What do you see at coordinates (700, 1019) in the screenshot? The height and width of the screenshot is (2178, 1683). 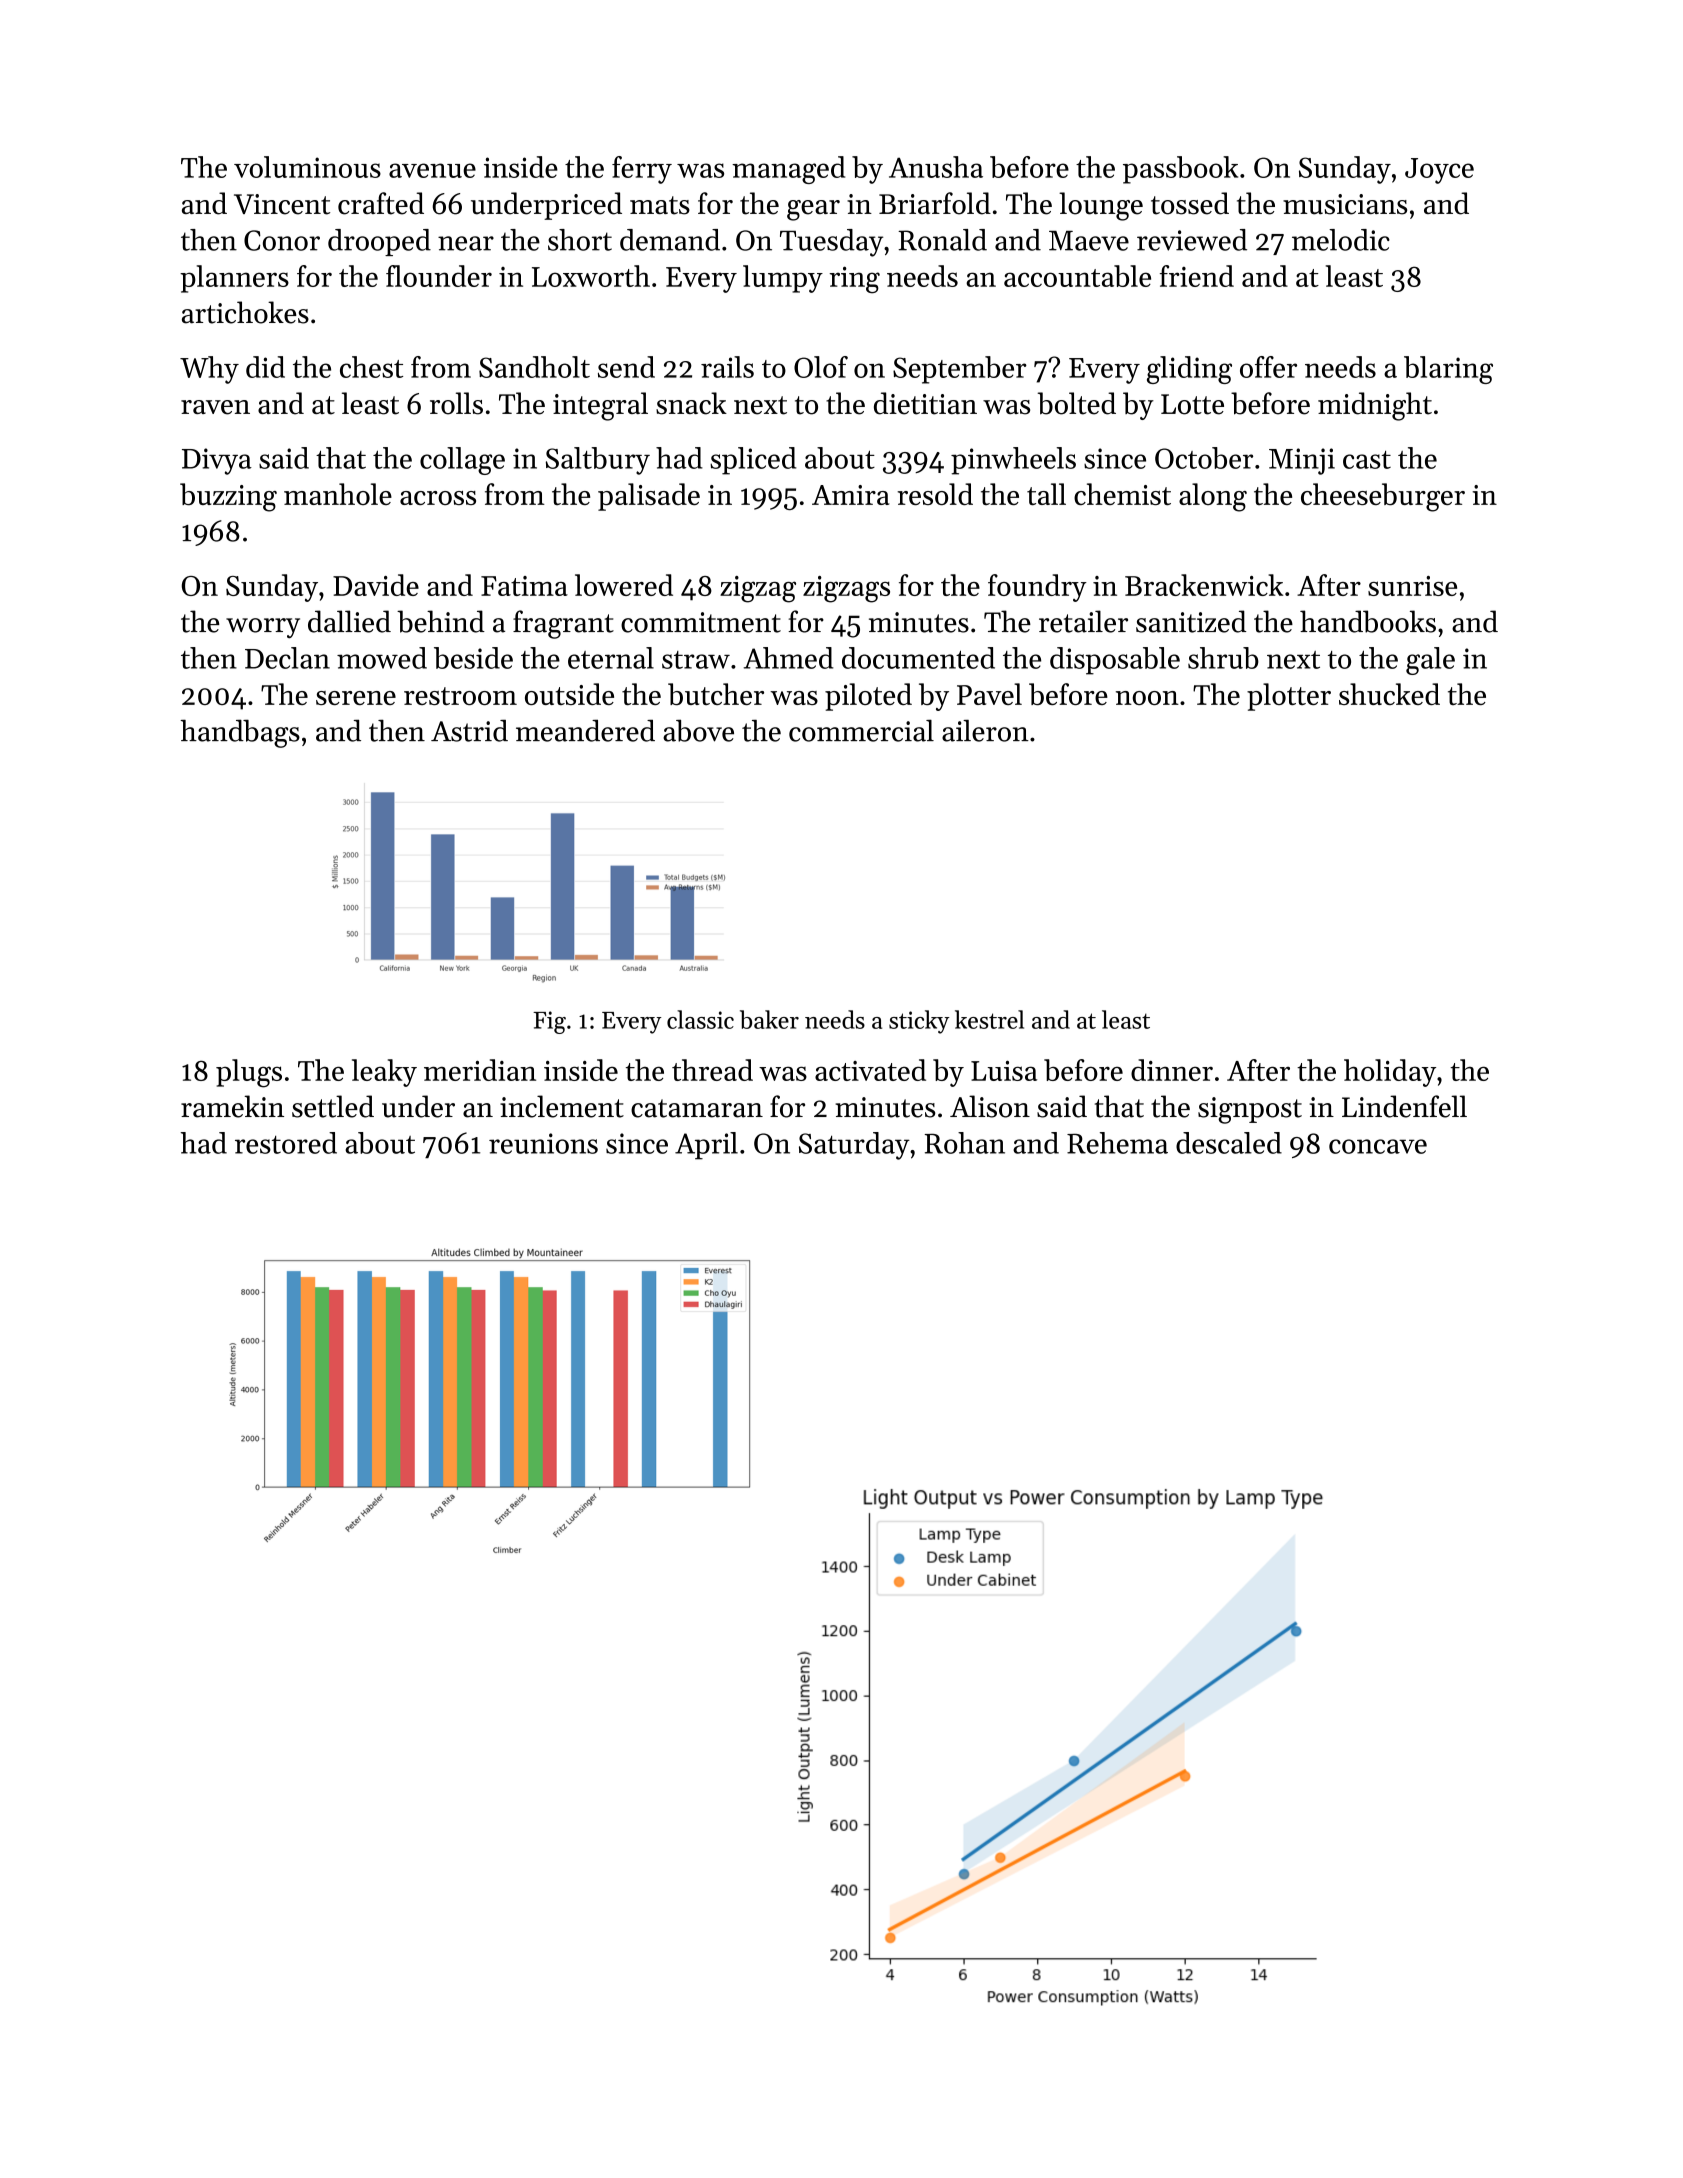 I see `classic` at bounding box center [700, 1019].
